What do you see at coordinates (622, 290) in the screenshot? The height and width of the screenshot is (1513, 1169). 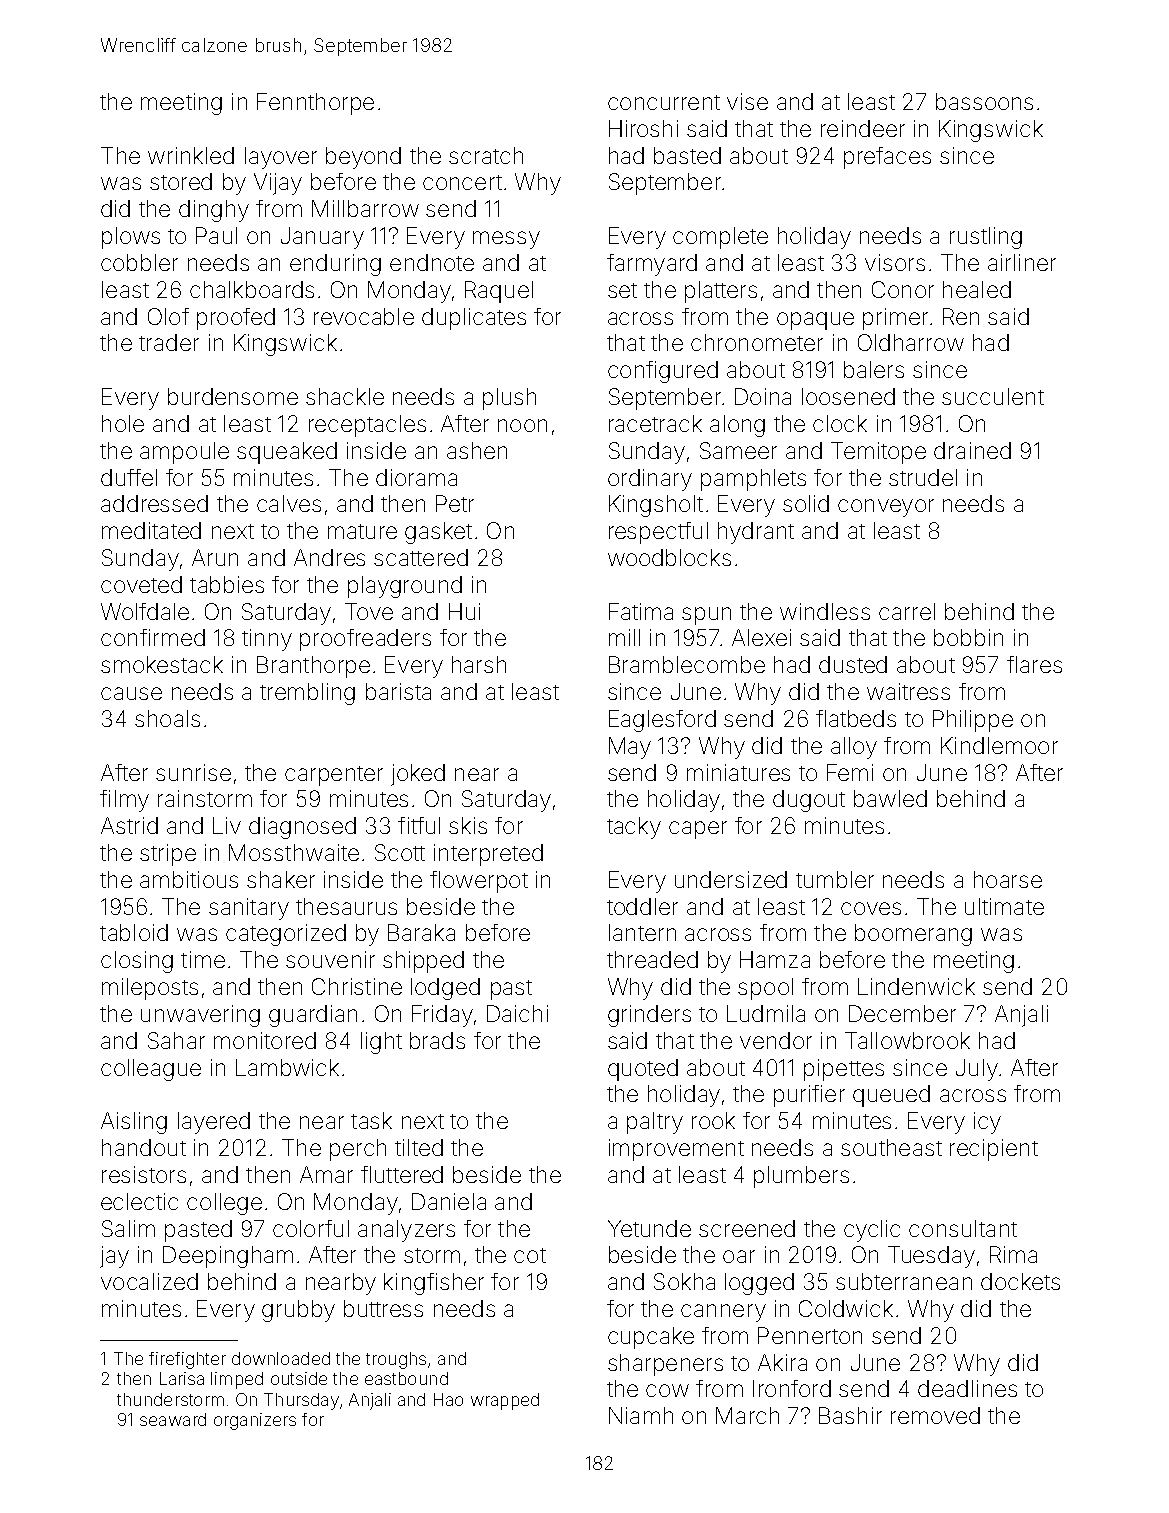 I see `set` at bounding box center [622, 290].
